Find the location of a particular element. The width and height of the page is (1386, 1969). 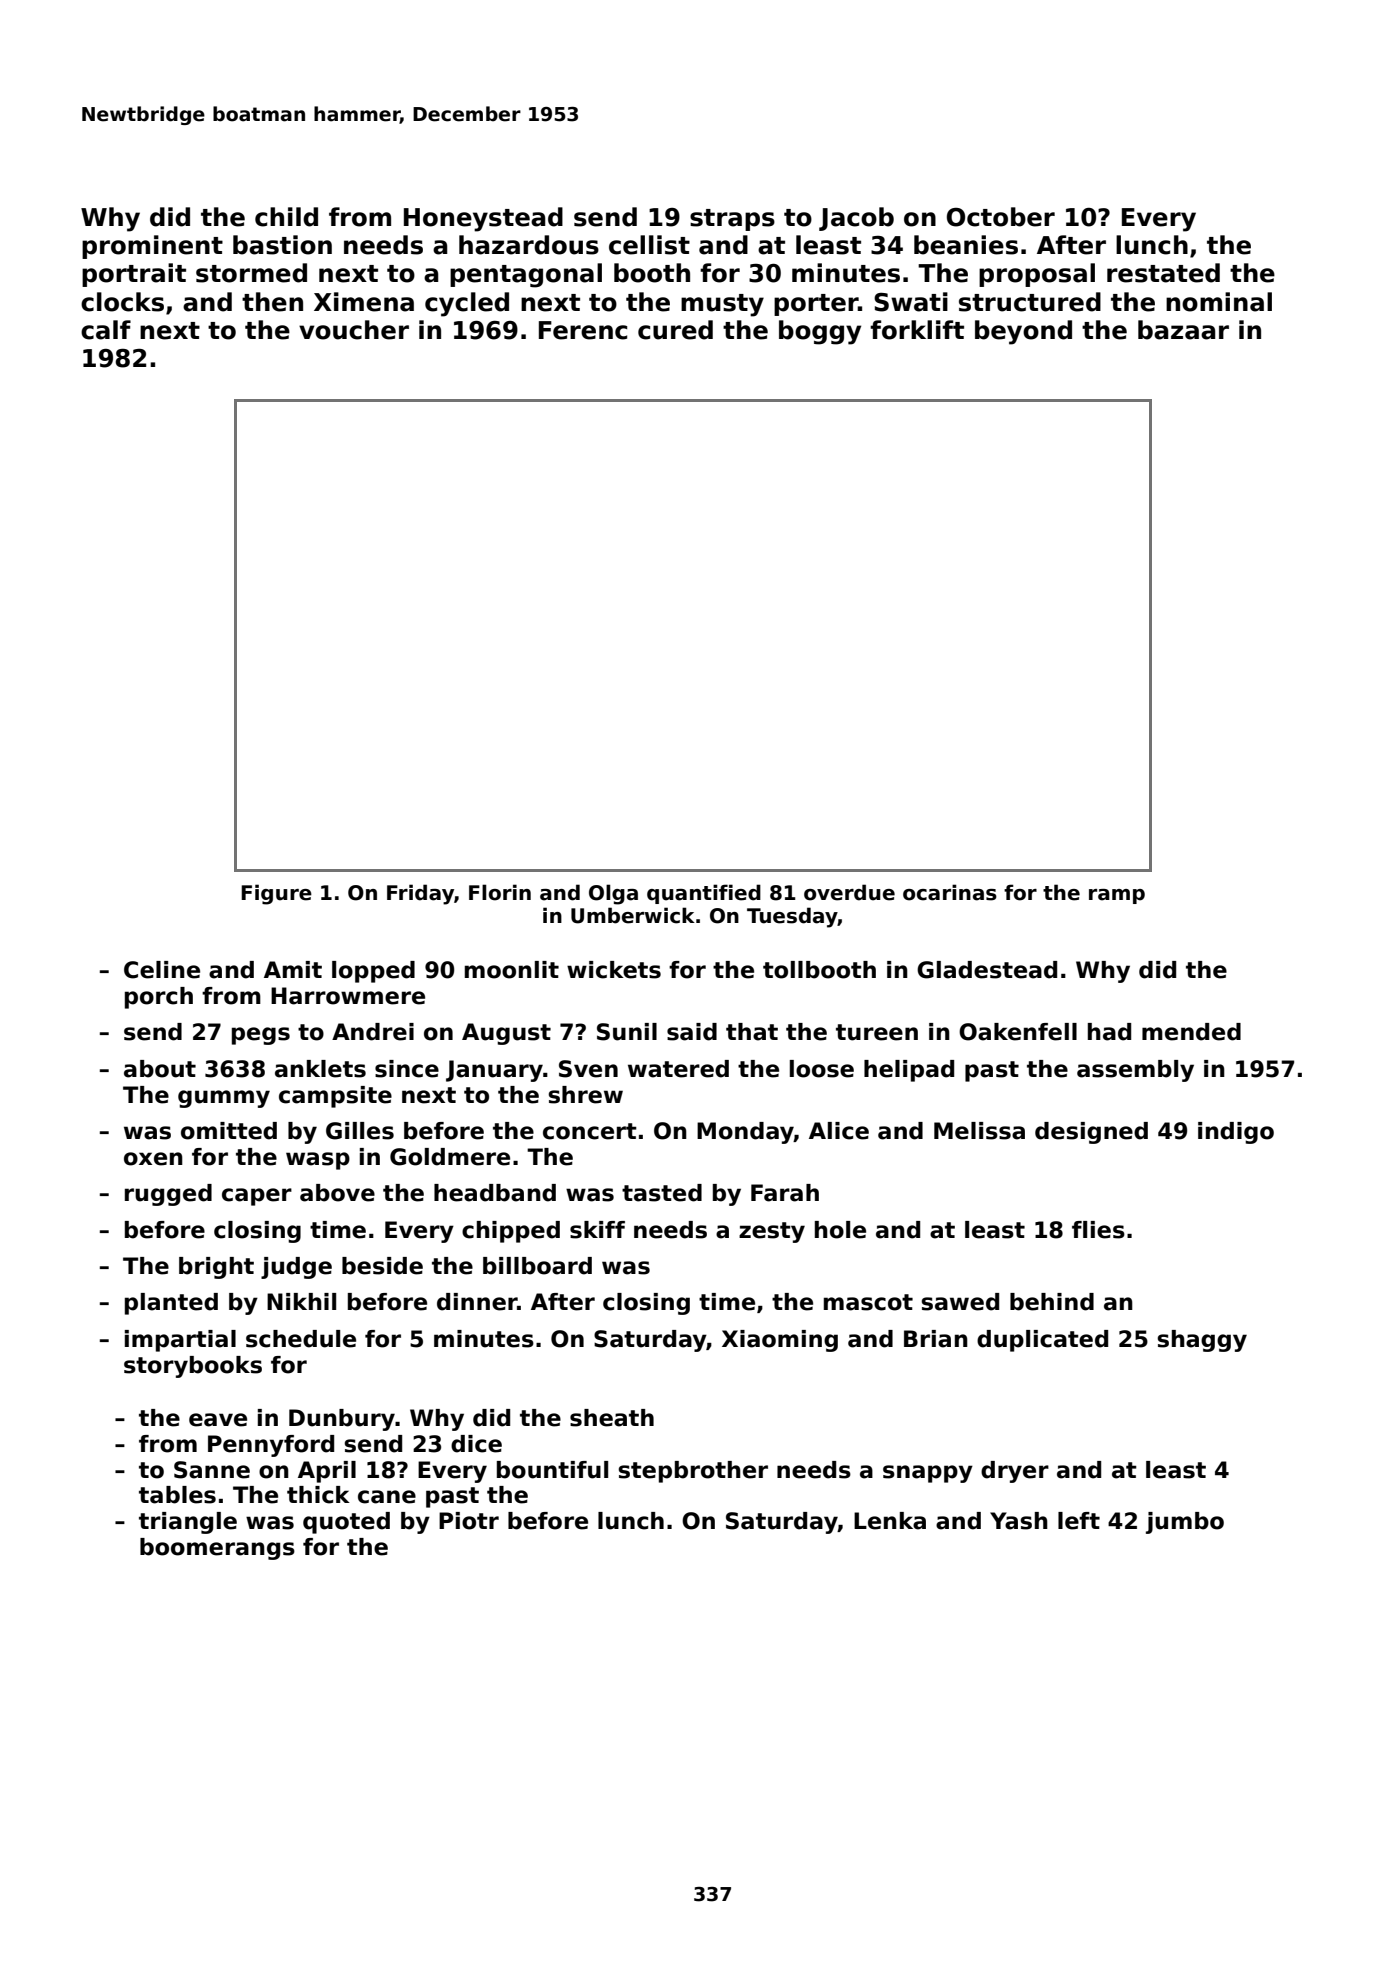

tables is located at coordinates (177, 1495).
